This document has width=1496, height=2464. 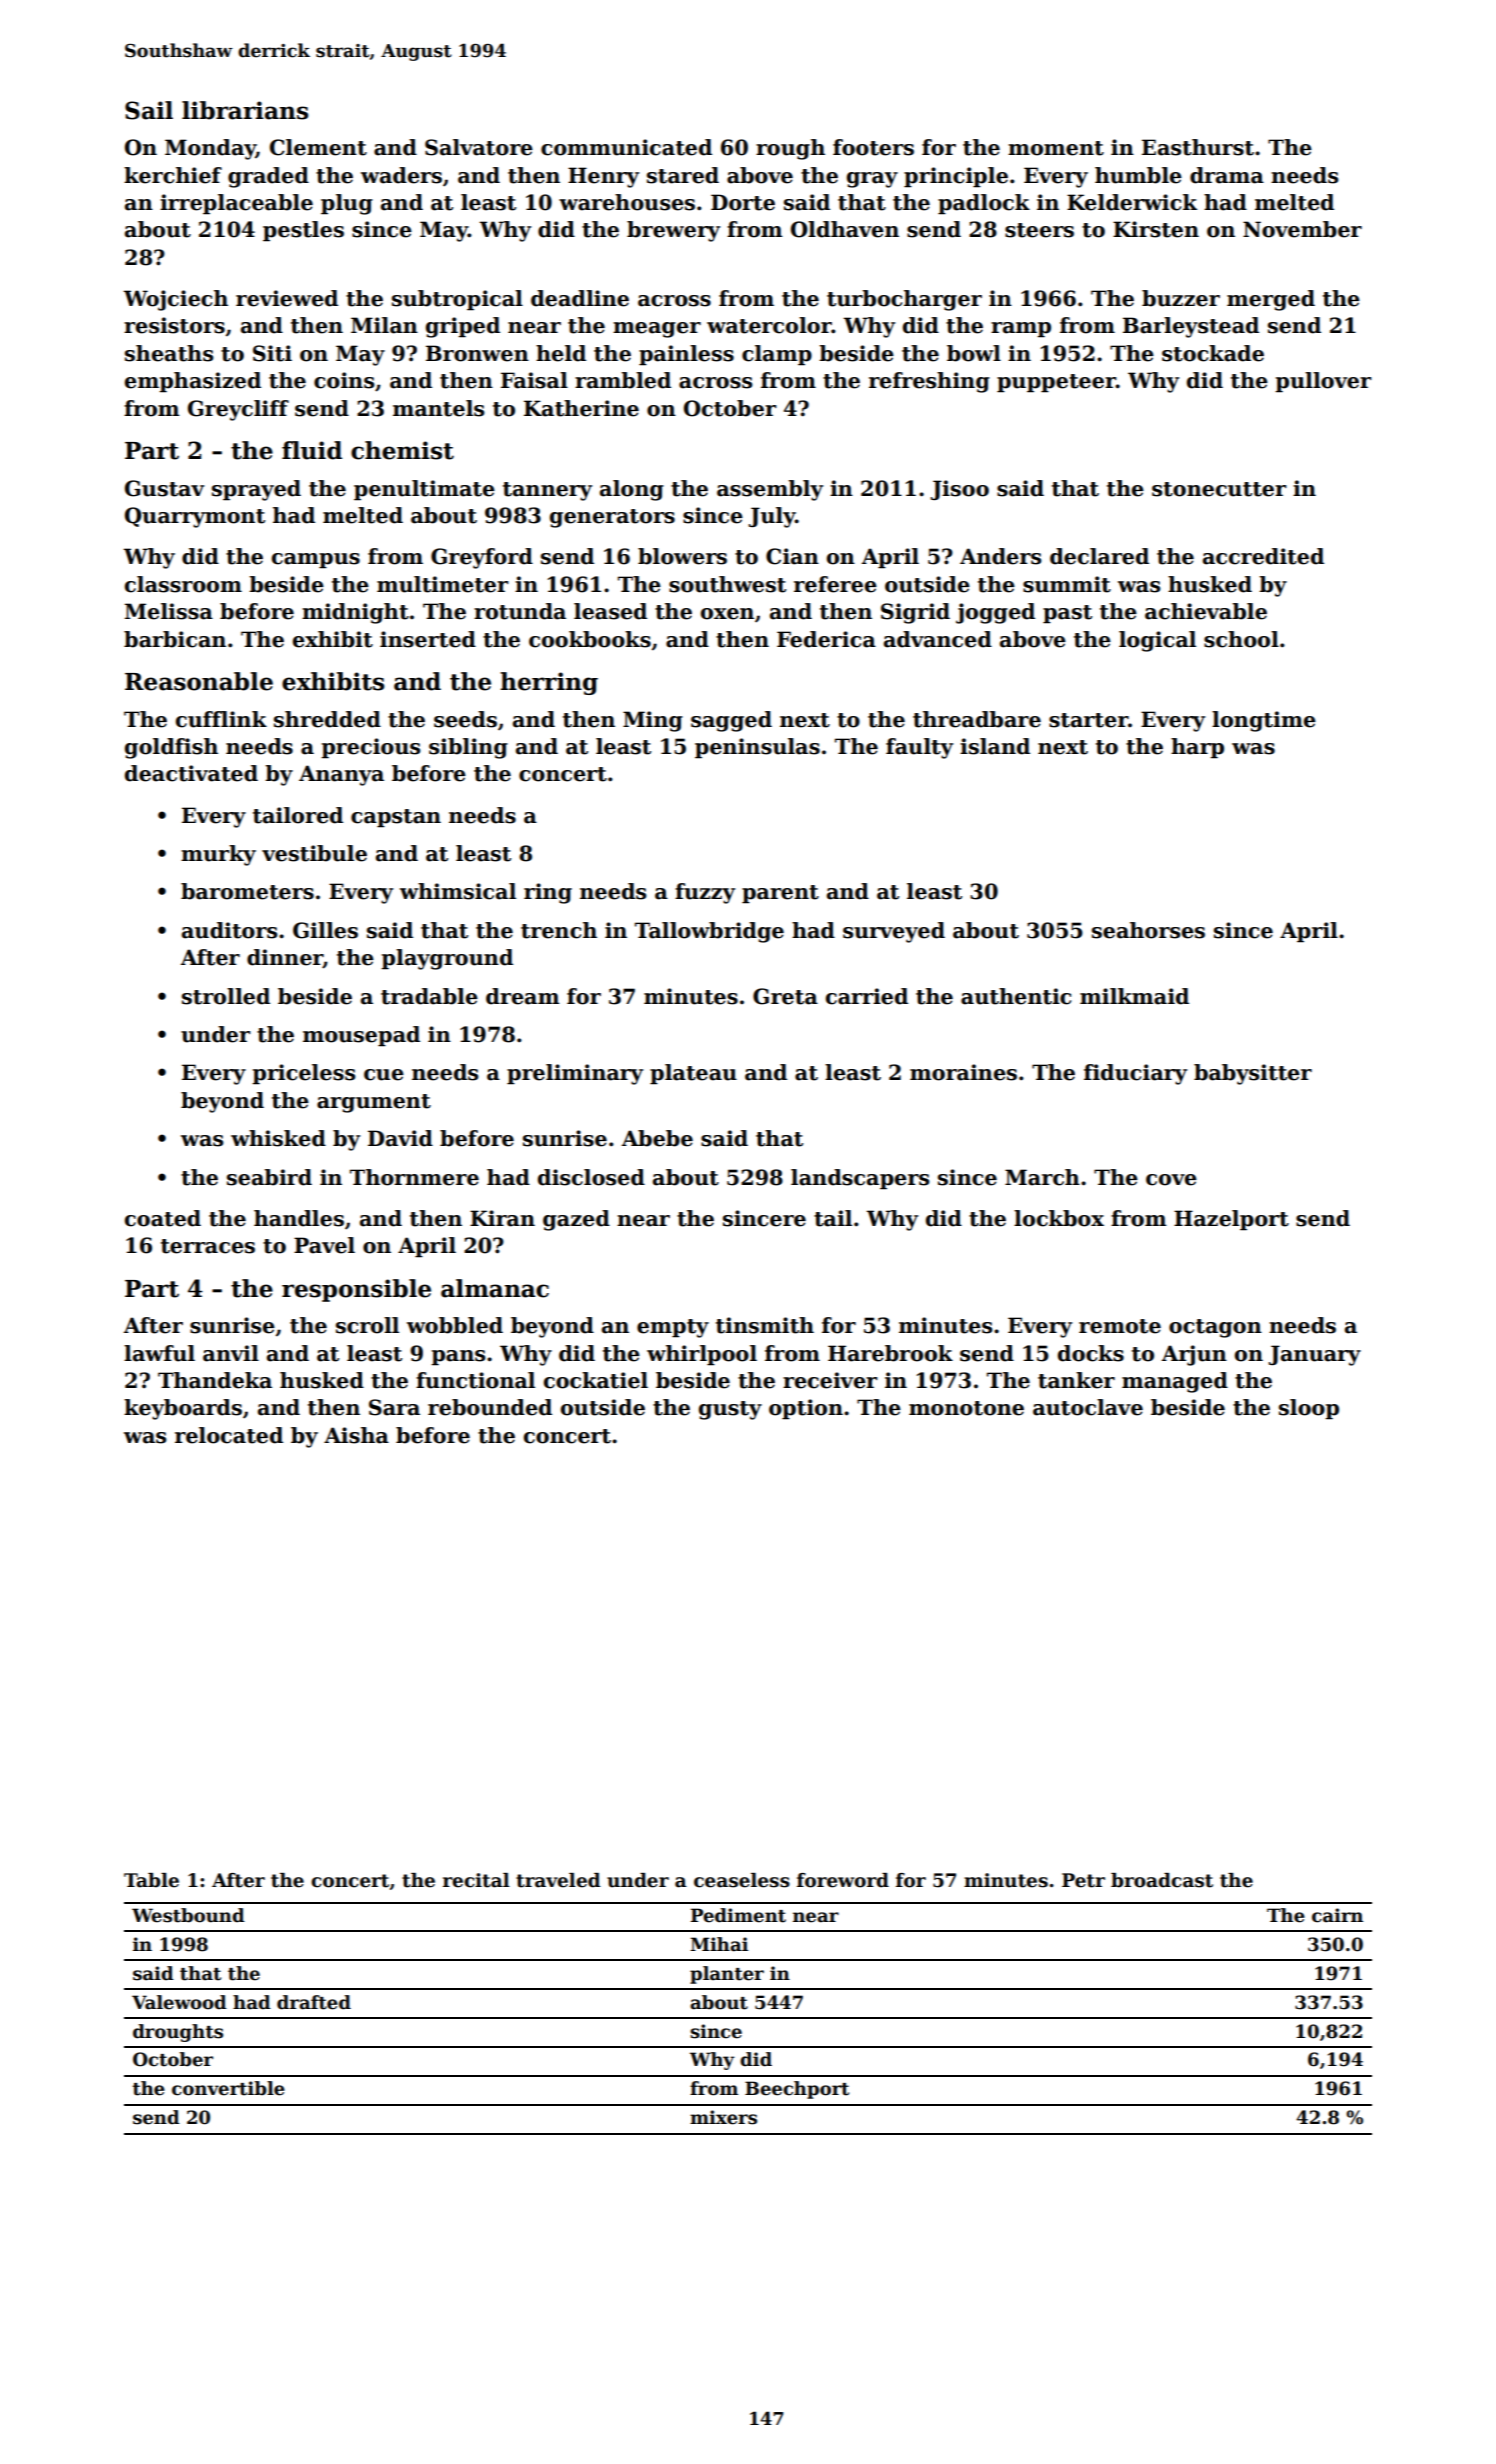 I want to click on fiduciary, so click(x=1135, y=1074).
